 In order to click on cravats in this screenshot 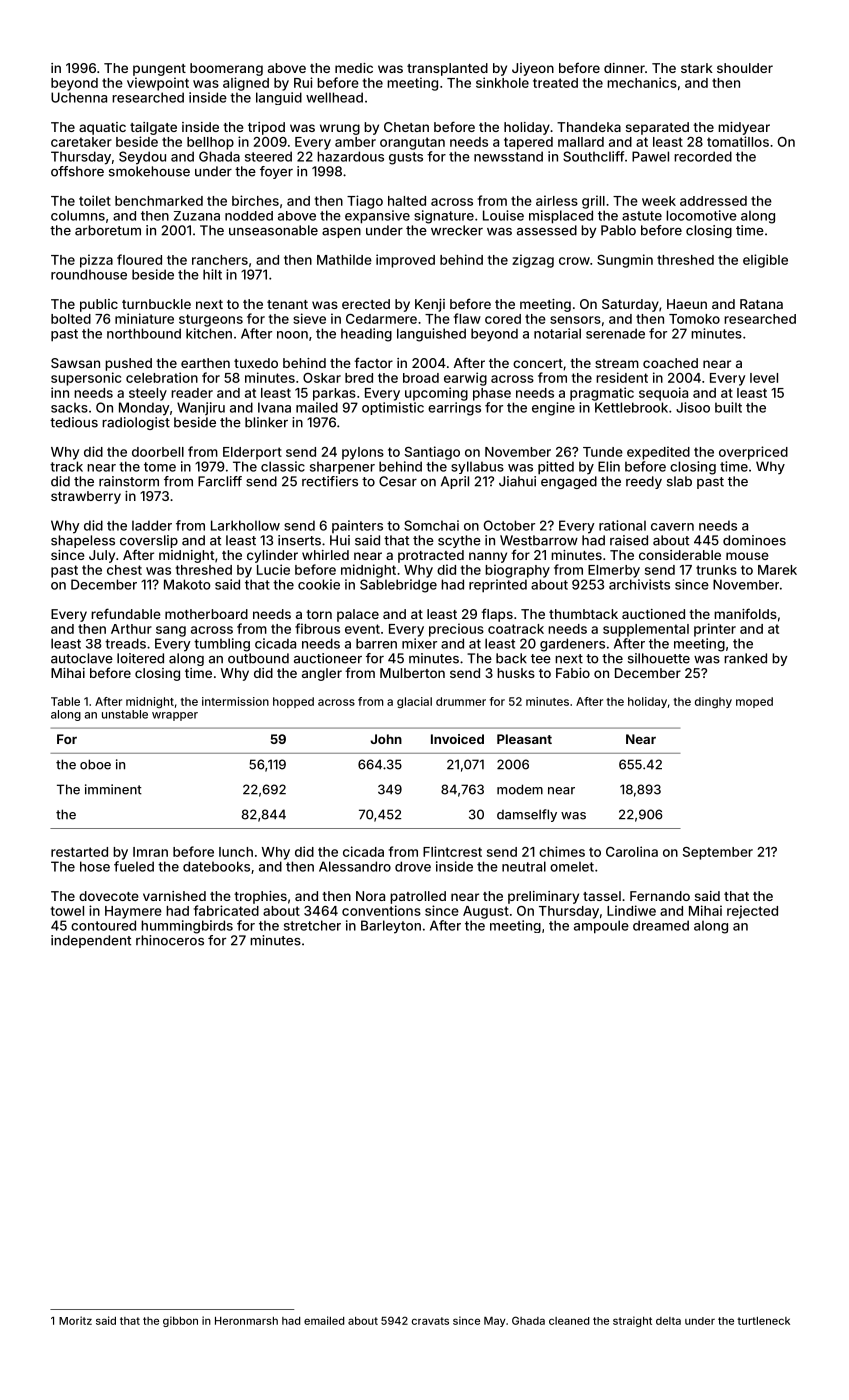, I will do `click(430, 1321)`.
